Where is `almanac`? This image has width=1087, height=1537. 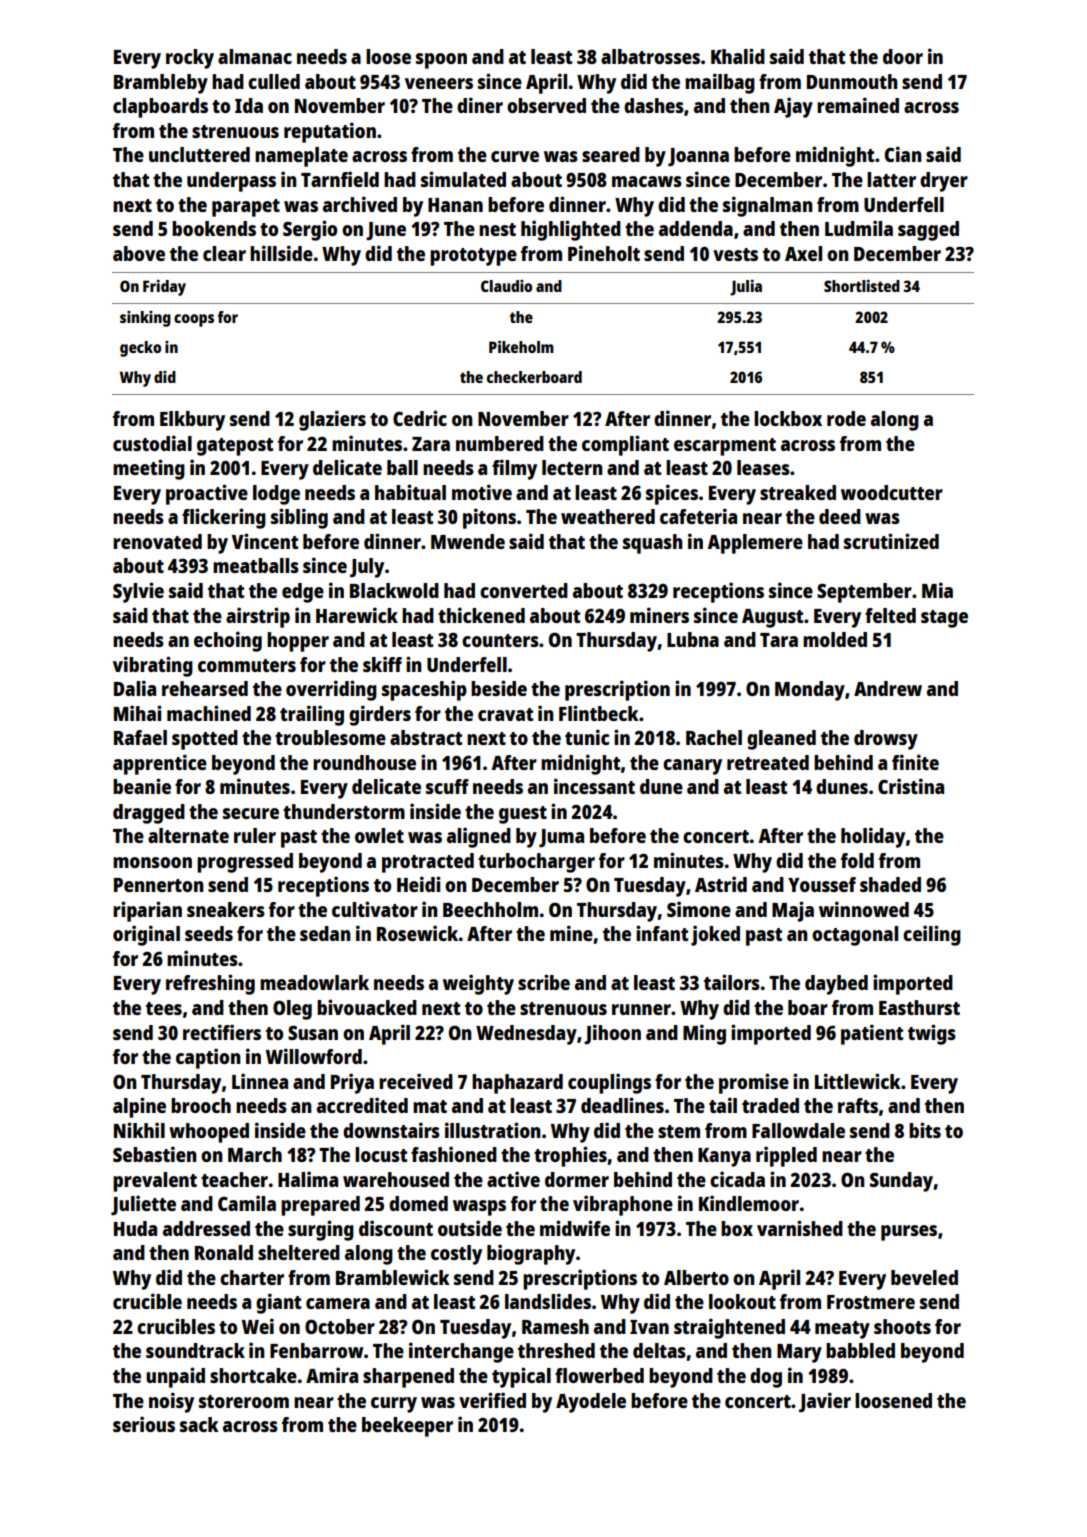
almanac is located at coordinates (255, 56).
